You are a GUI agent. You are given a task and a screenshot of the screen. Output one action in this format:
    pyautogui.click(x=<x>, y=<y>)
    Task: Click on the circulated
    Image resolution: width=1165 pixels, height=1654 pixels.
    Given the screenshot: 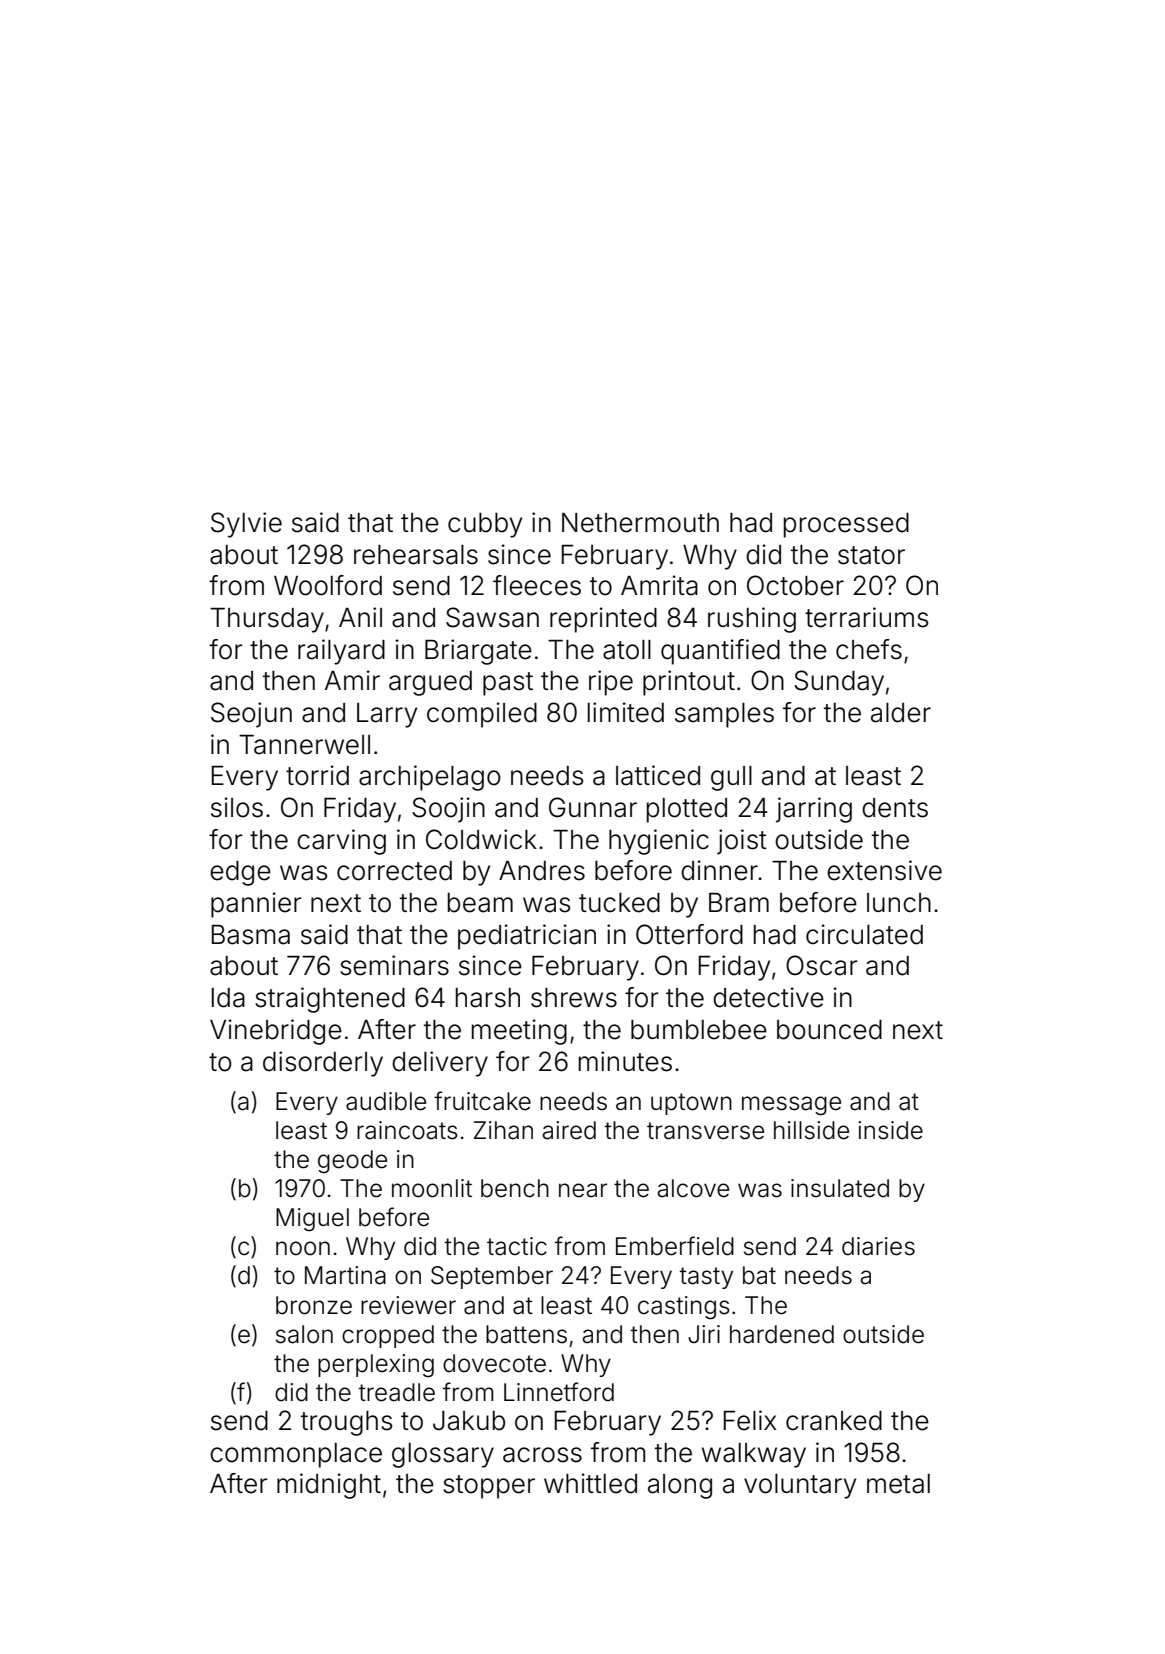 What is the action you would take?
    pyautogui.click(x=864, y=934)
